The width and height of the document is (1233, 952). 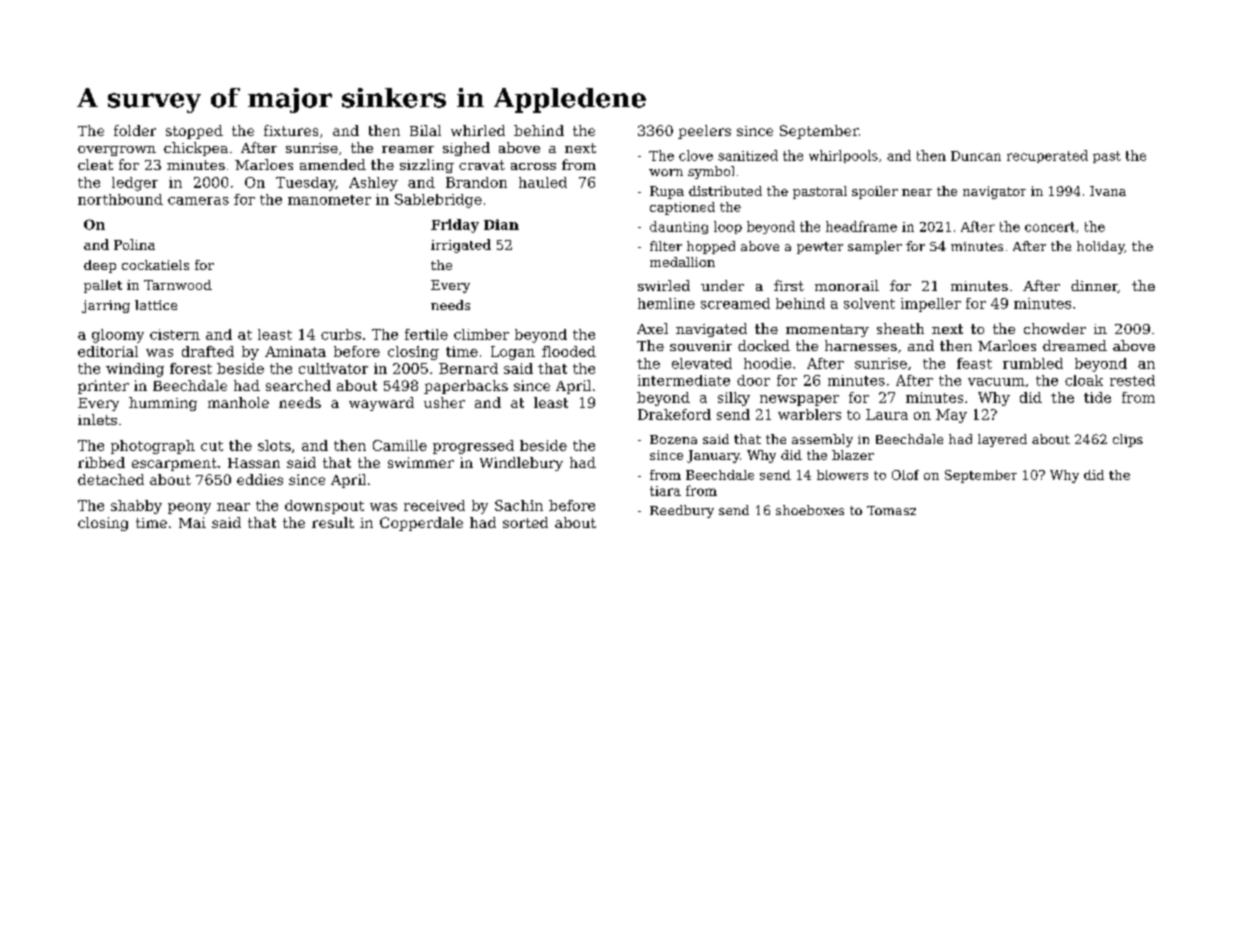 I want to click on Duncan, so click(x=976, y=156).
